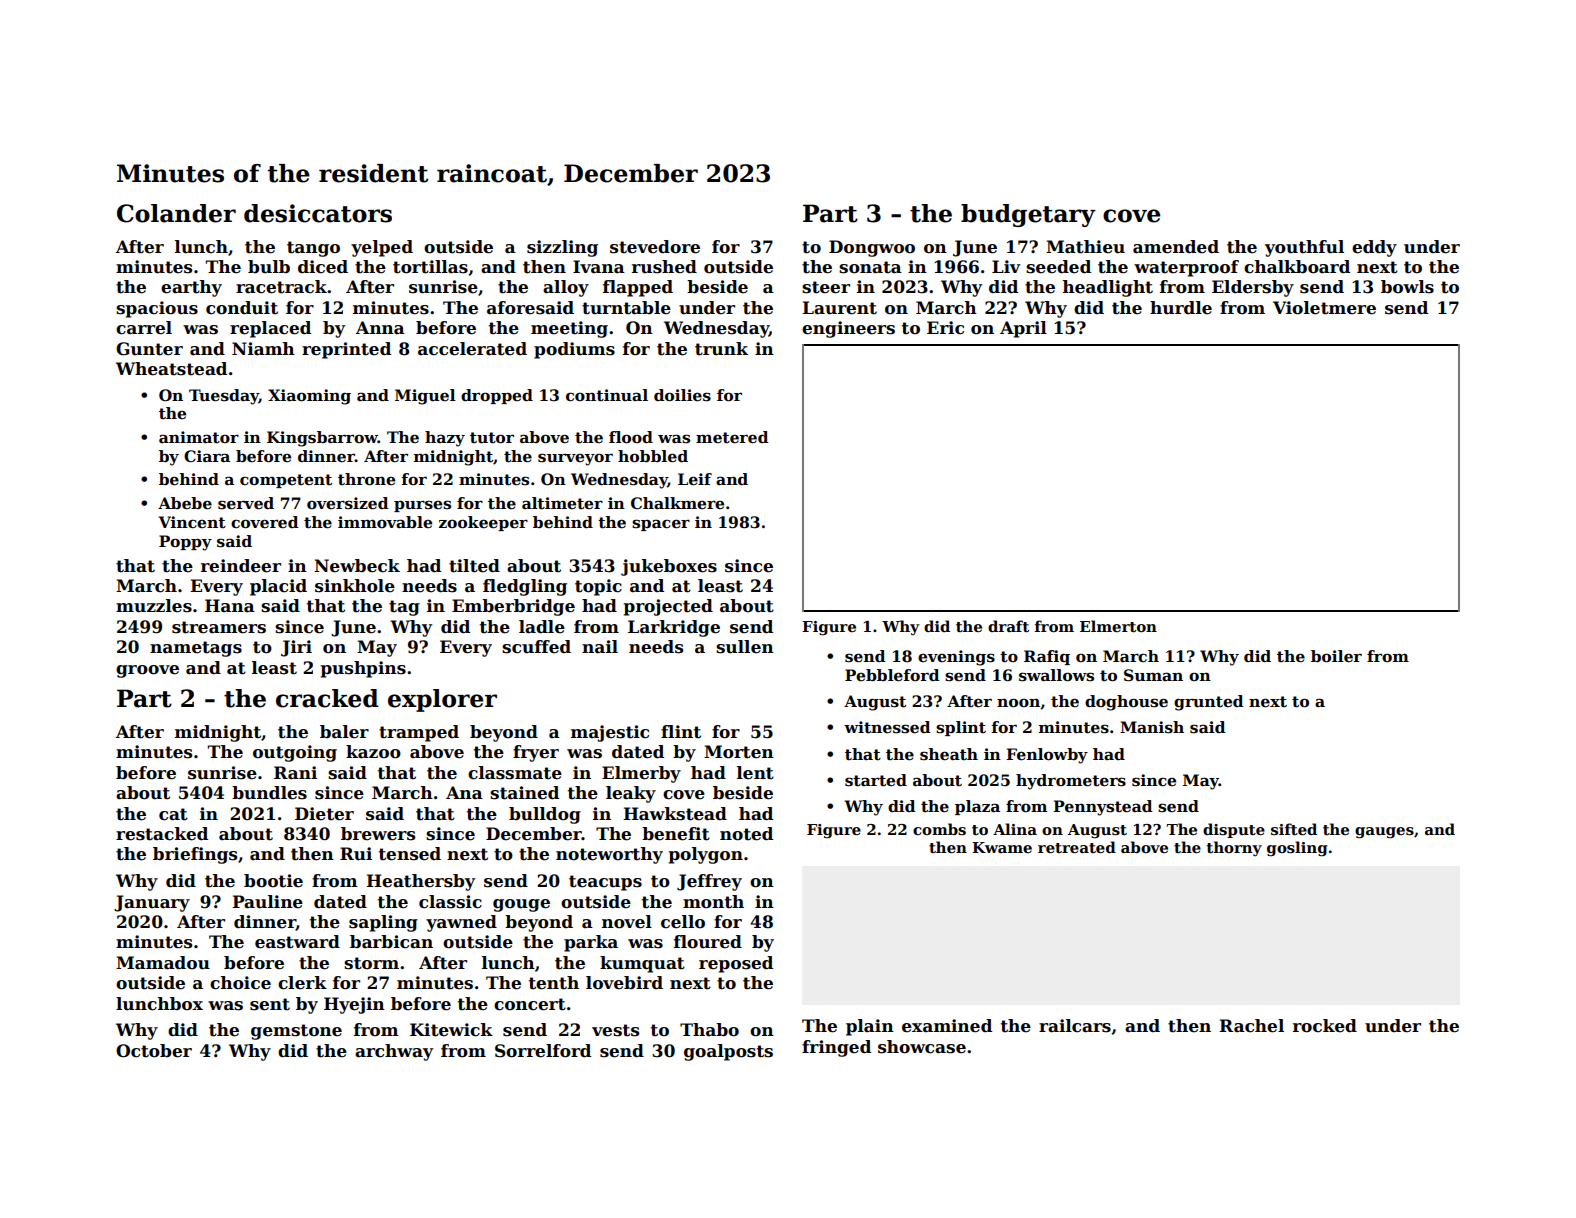 This document has width=1576, height=1218. What do you see at coordinates (638, 288) in the document?
I see `flapped` at bounding box center [638, 288].
